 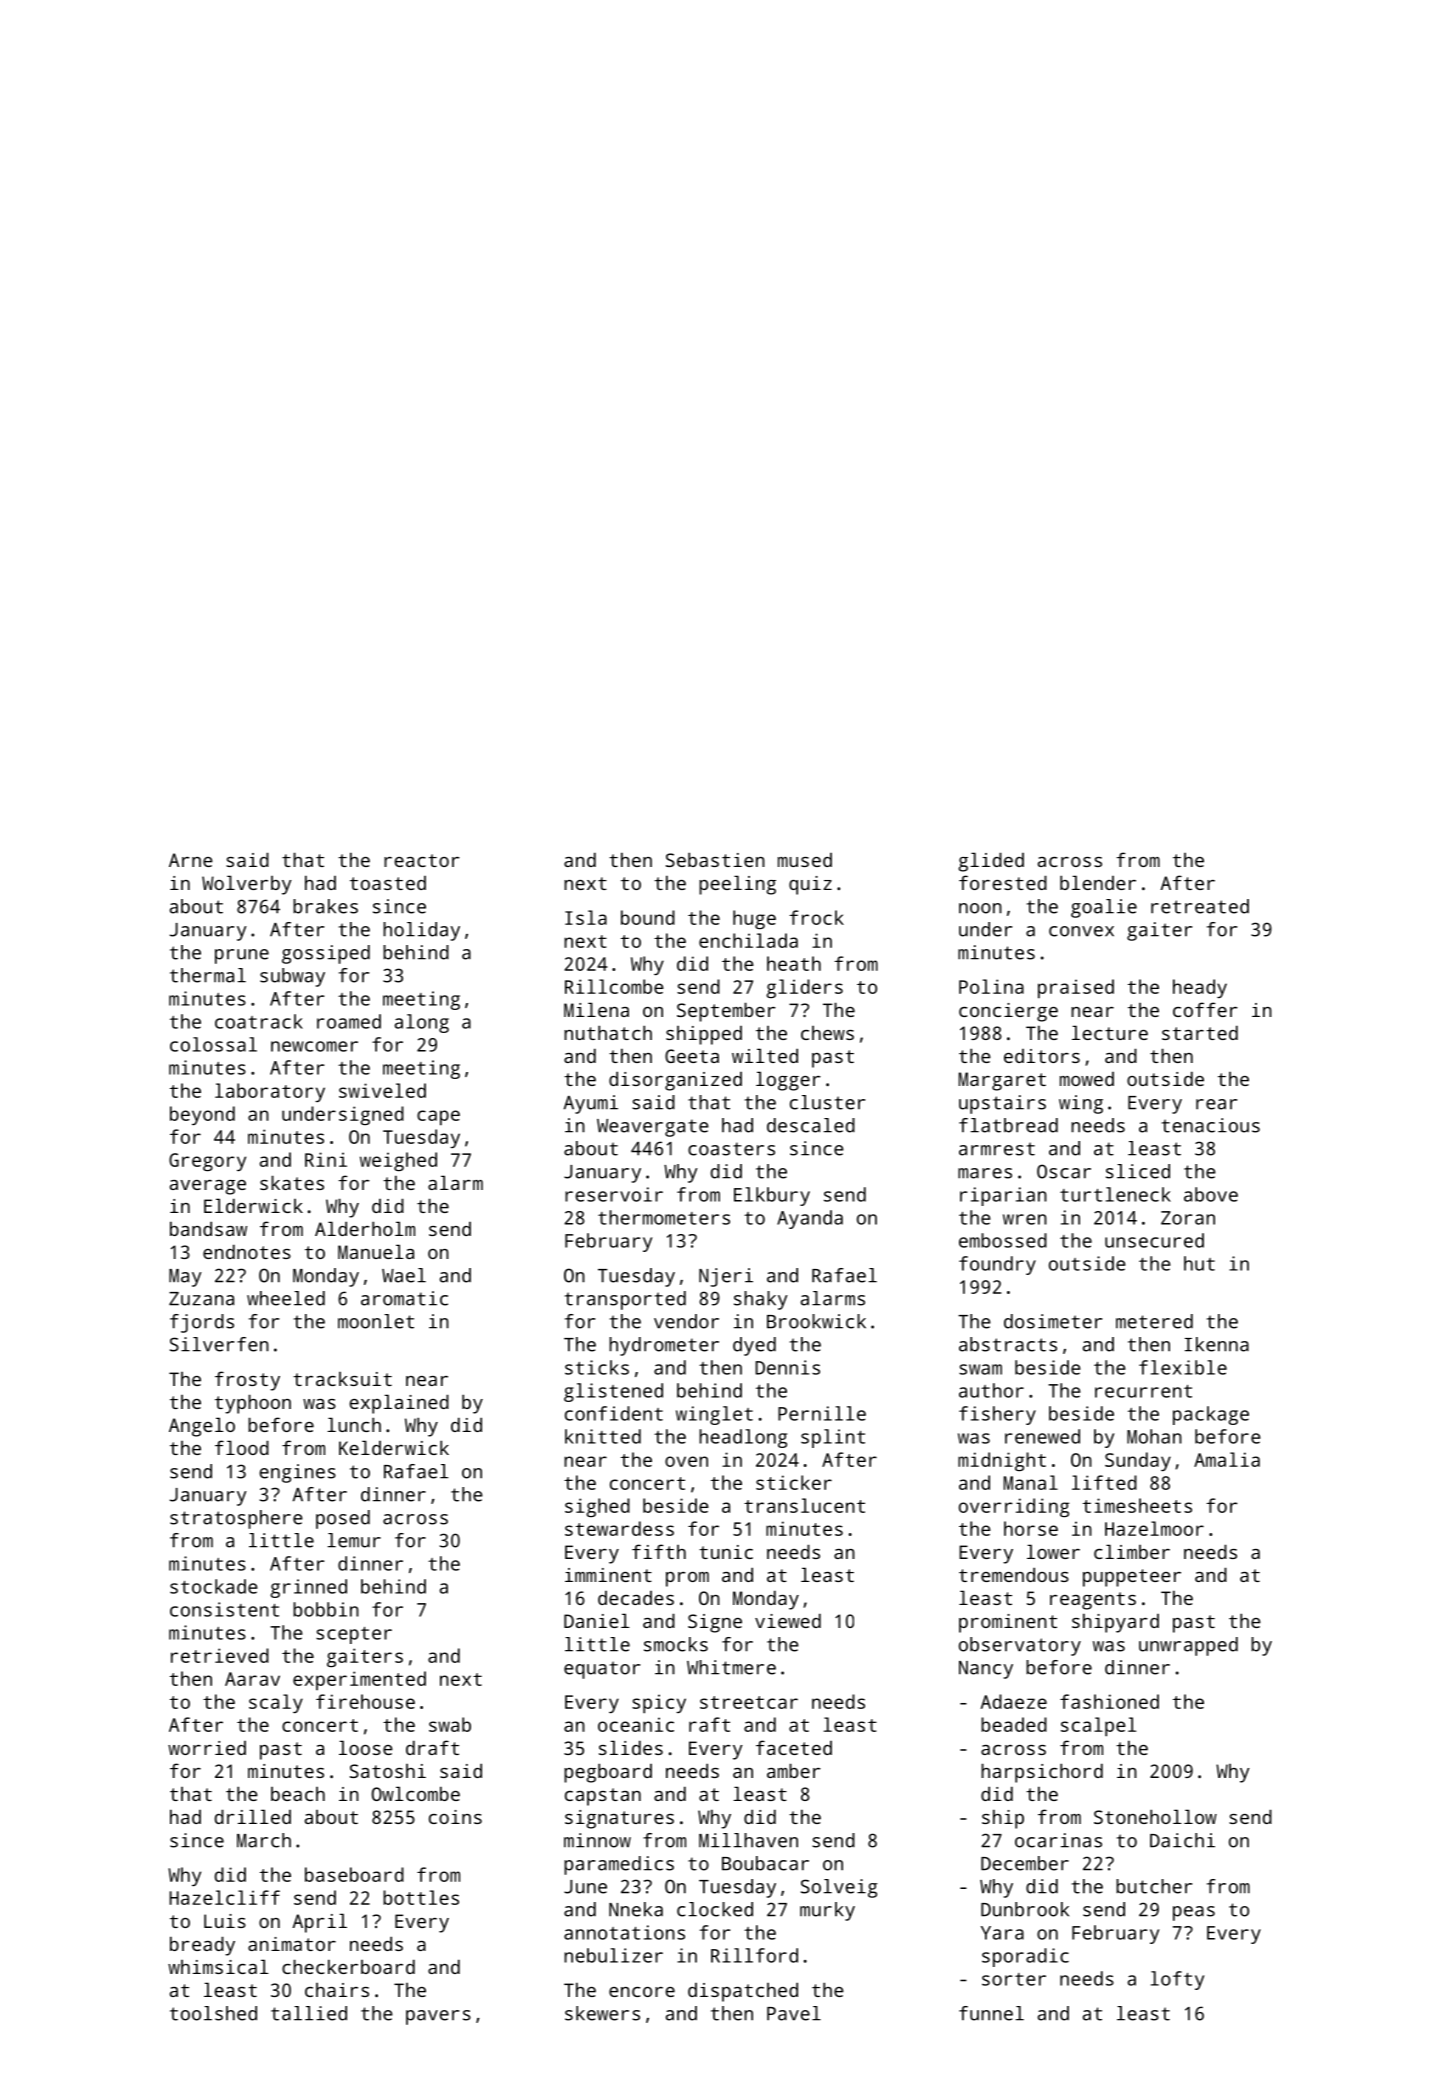 I want to click on Daichi, so click(x=1182, y=1840).
